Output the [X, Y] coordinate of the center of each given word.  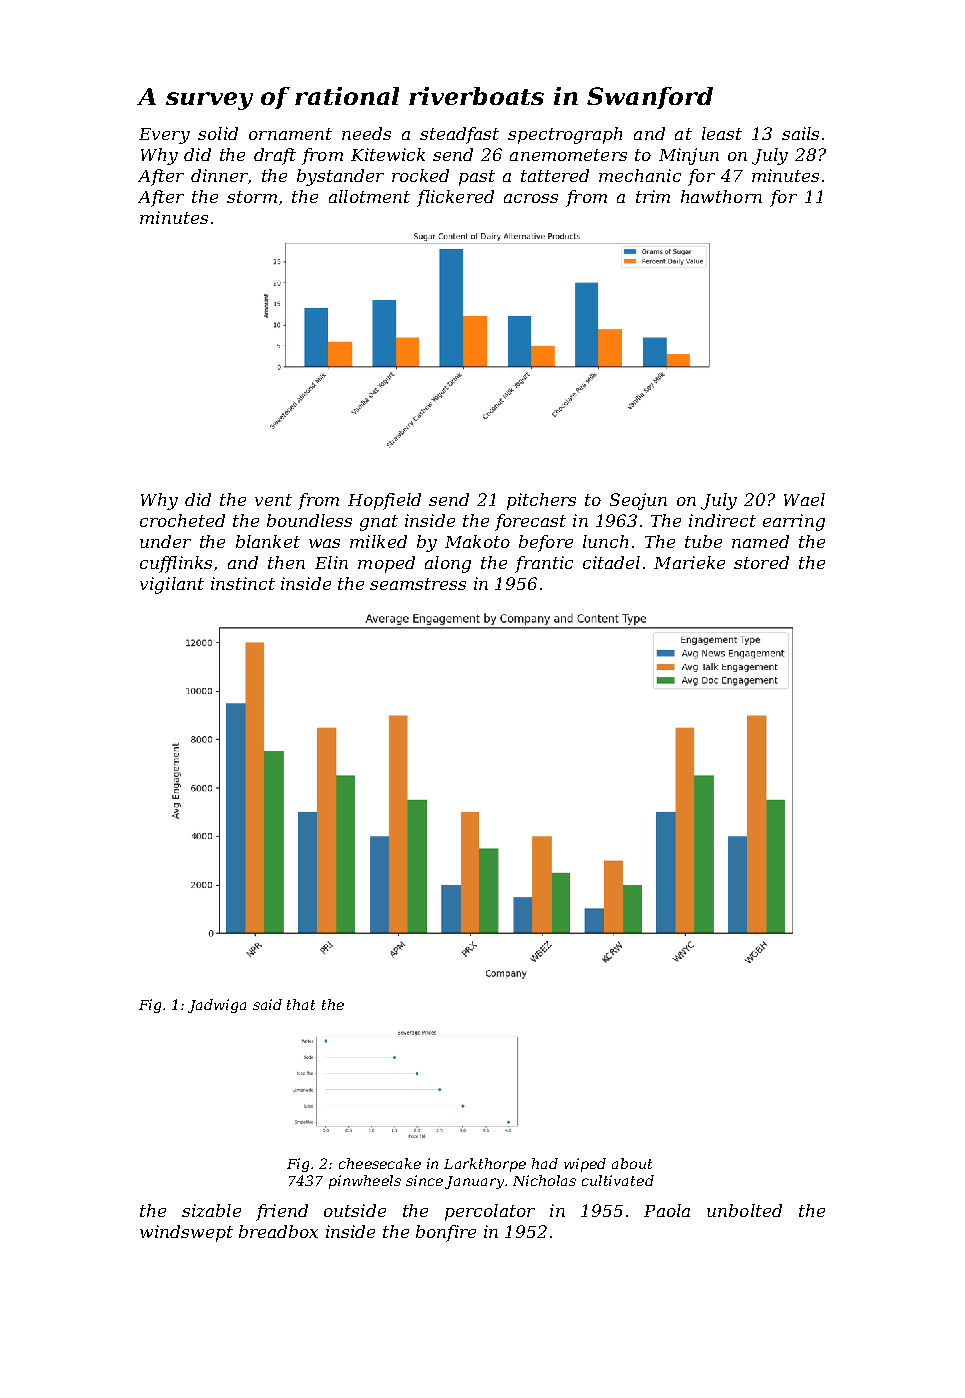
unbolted [744, 1210]
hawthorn [721, 196]
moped [386, 564]
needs [366, 133]
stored [761, 562]
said [267, 1004]
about [632, 1163]
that [301, 1004]
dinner [219, 175]
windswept [186, 1233]
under [165, 541]
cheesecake [380, 1163]
